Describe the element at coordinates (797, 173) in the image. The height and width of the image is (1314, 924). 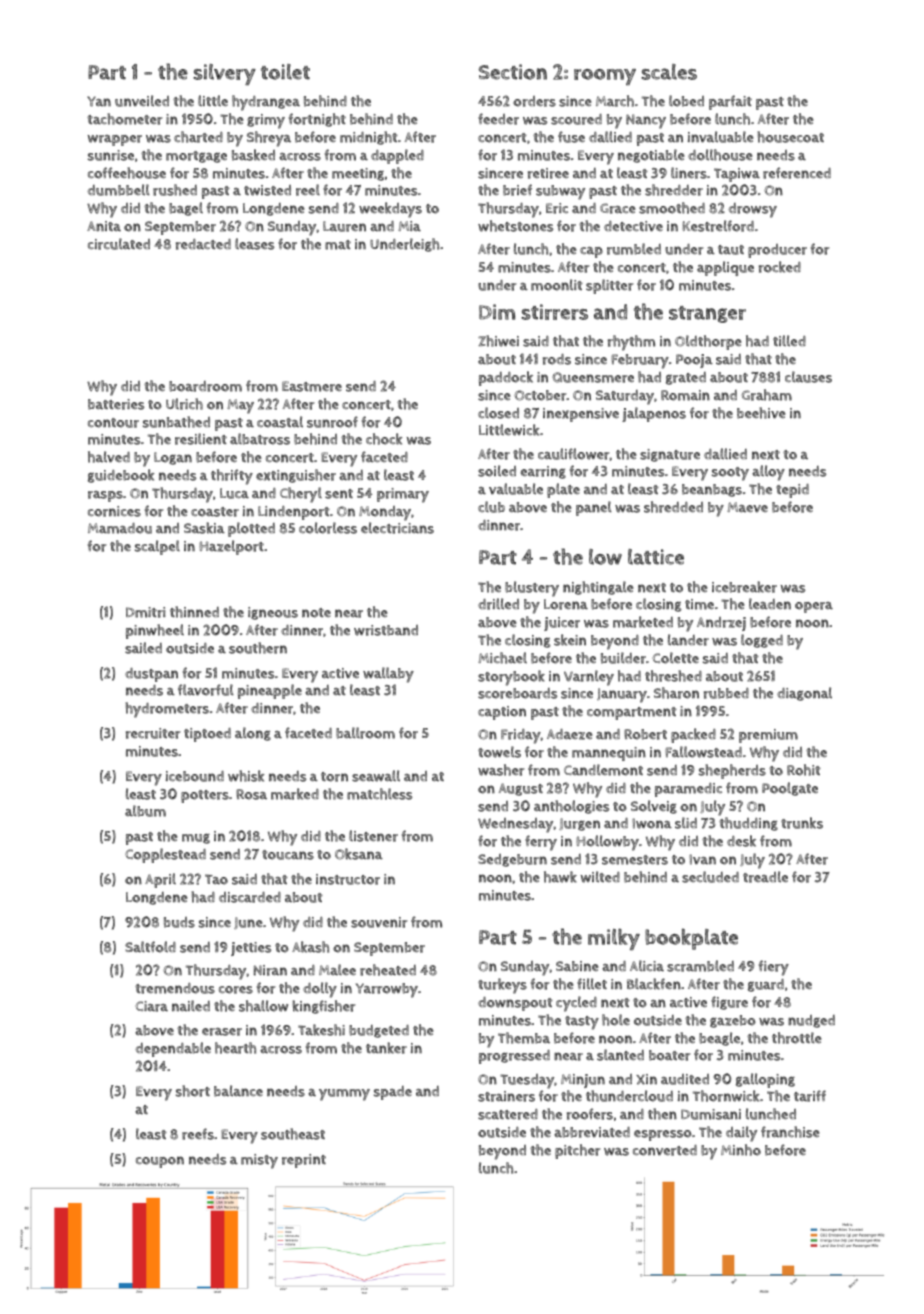
I see `referenced` at that location.
